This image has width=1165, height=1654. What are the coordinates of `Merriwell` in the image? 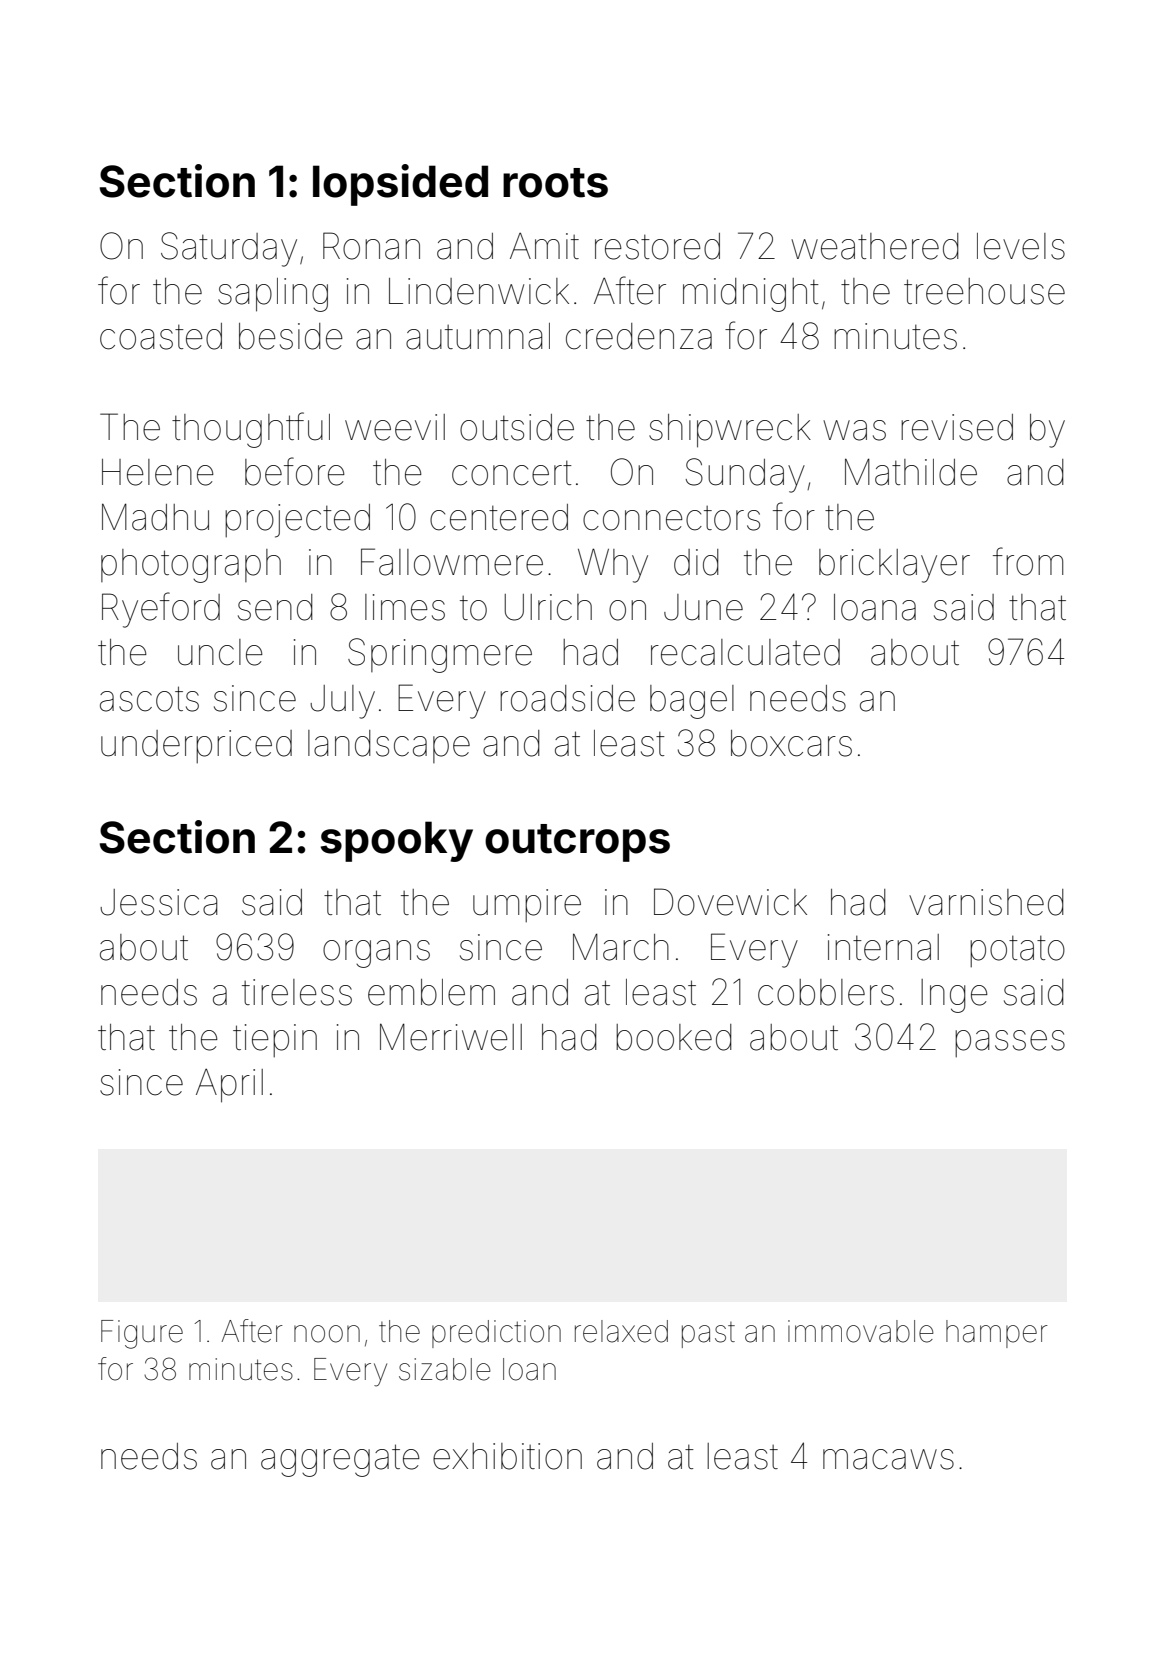 It's located at (451, 1037).
